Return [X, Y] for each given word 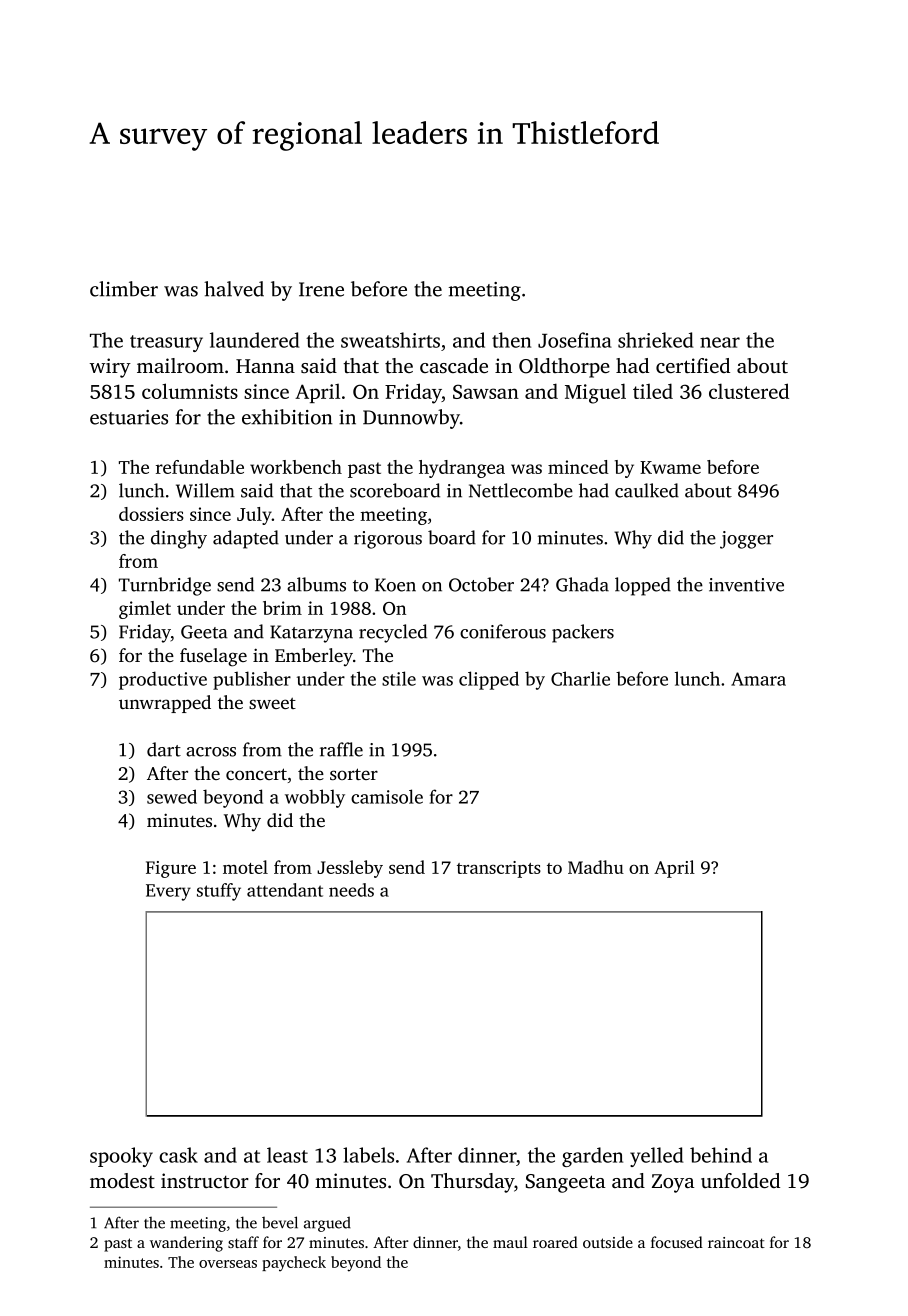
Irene [321, 289]
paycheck [294, 1264]
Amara [758, 679]
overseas [228, 1264]
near [720, 342]
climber [124, 289]
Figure [171, 869]
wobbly [315, 798]
